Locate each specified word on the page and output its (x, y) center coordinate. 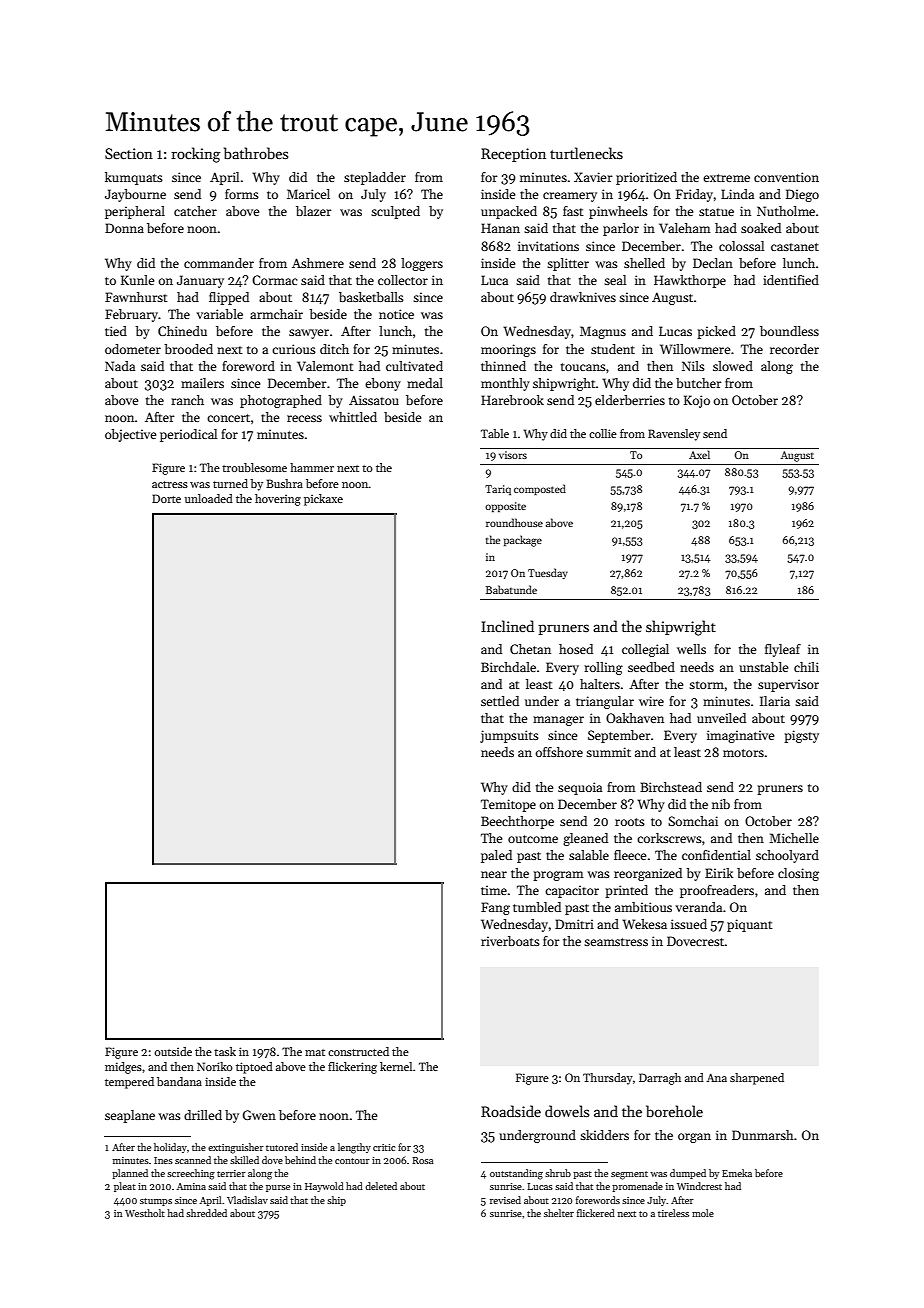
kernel (396, 1066)
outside (173, 1051)
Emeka (737, 1173)
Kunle (137, 280)
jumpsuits (509, 736)
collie (603, 433)
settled (500, 701)
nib (721, 804)
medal (425, 383)
